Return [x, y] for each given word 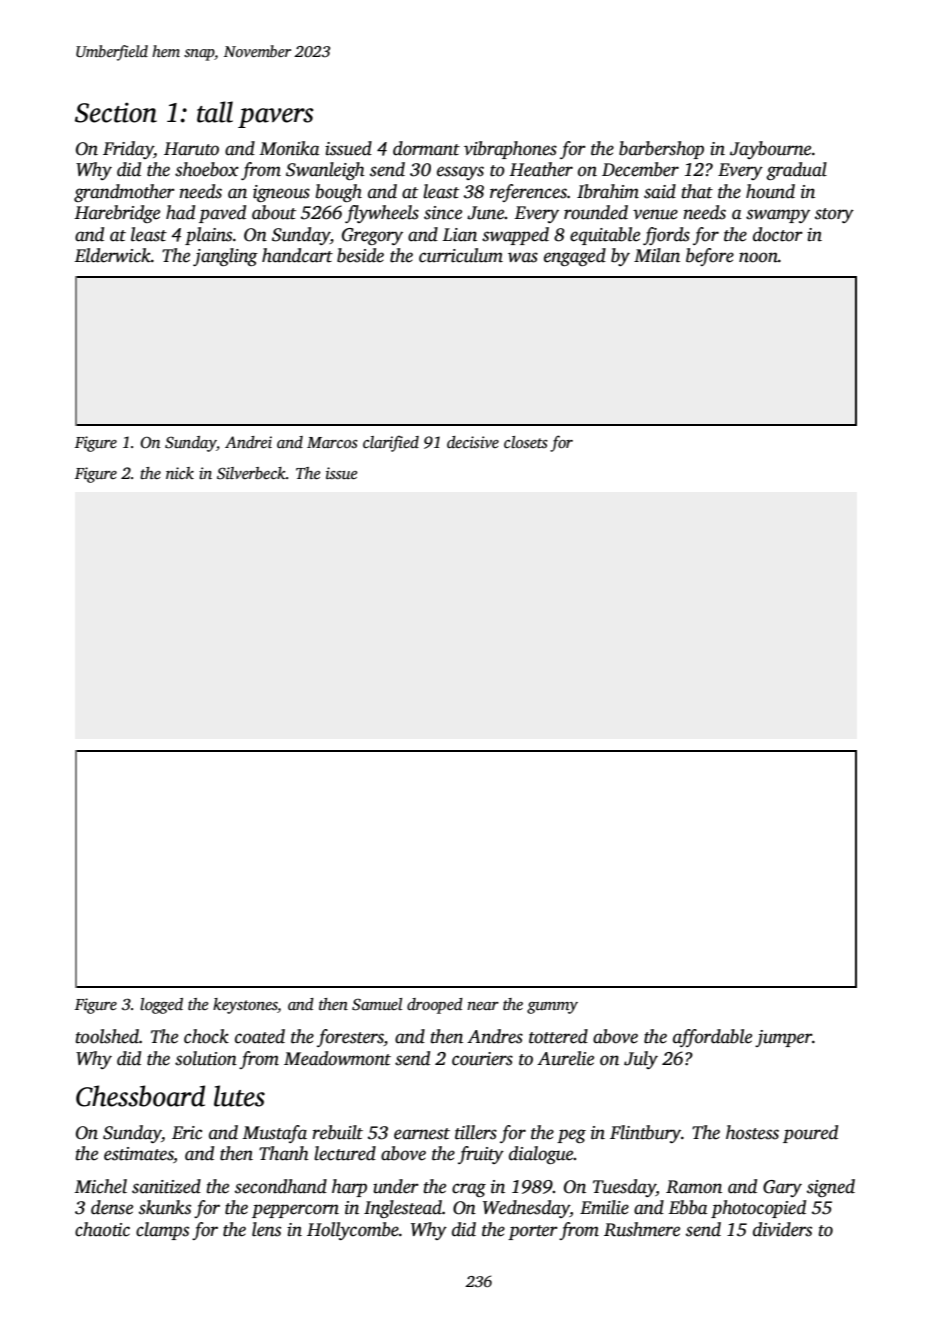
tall [215, 112]
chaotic [102, 1229]
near [483, 1006]
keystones [245, 1006]
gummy [552, 1008]
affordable [712, 1038]
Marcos [332, 442]
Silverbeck [251, 473]
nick [180, 473]
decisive [473, 442]
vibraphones [510, 150]
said [660, 191]
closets [526, 442]
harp [349, 1188]
